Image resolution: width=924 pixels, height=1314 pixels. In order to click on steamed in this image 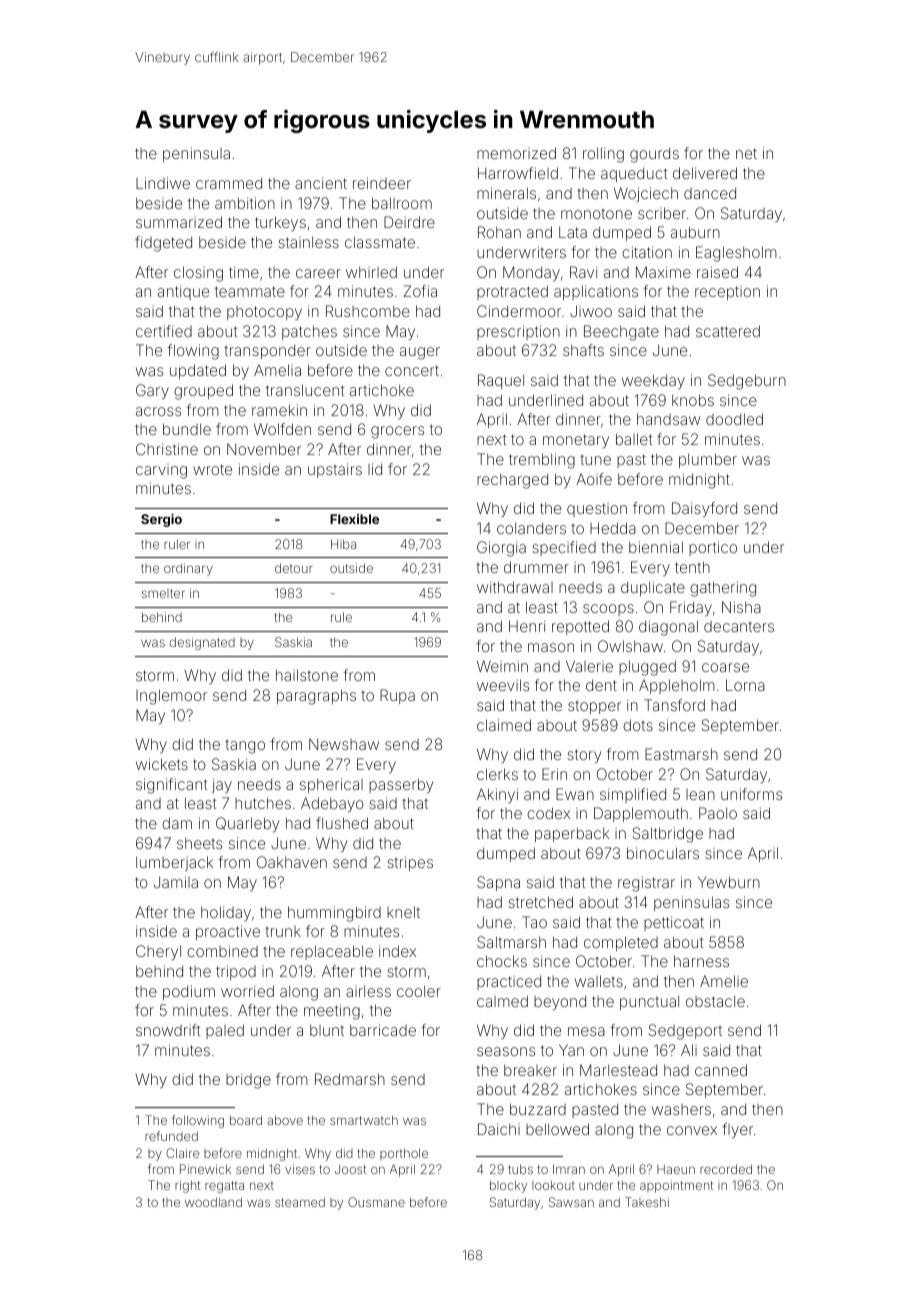, I will do `click(300, 1202)`.
